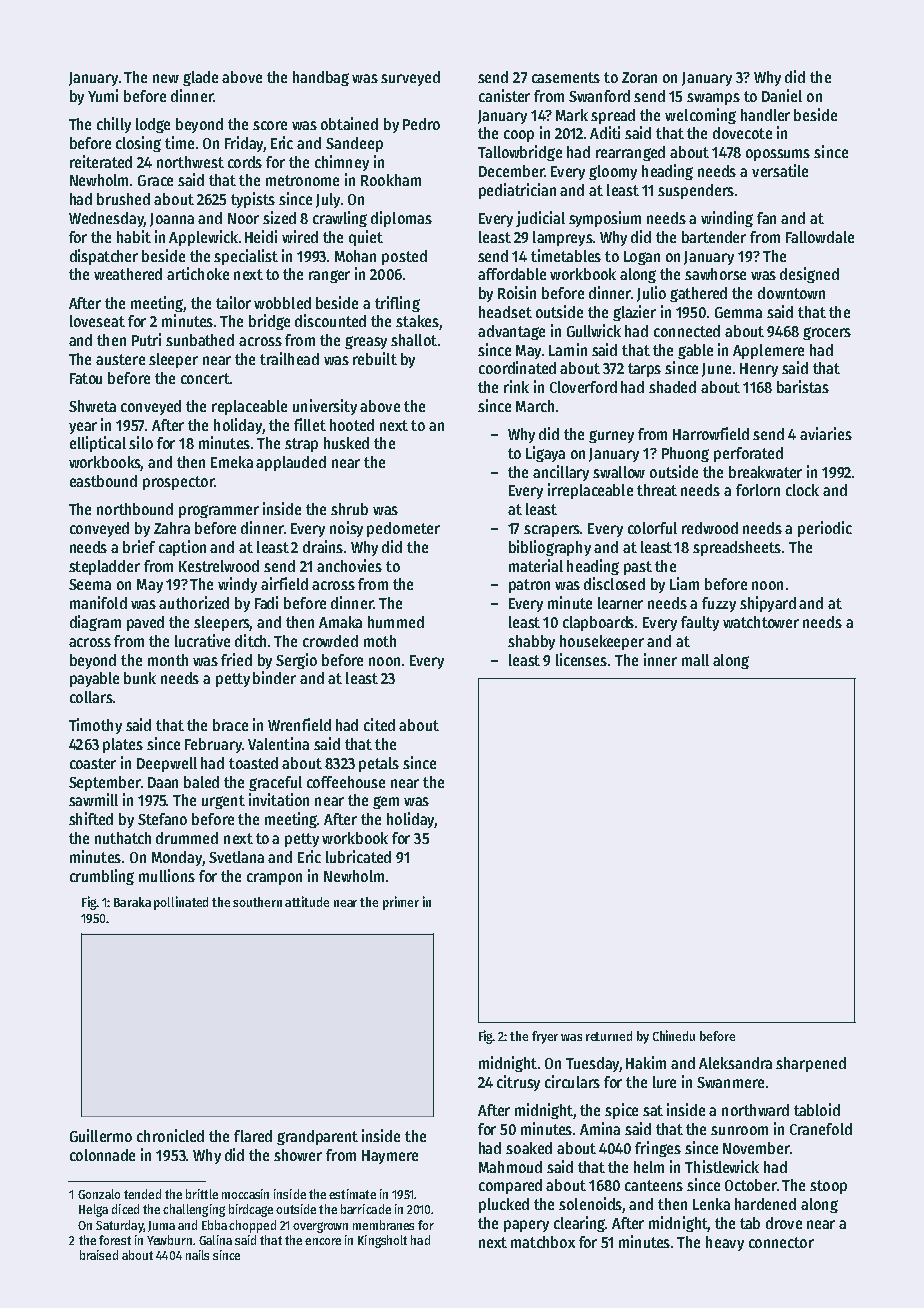  I want to click on tailor, so click(233, 302).
